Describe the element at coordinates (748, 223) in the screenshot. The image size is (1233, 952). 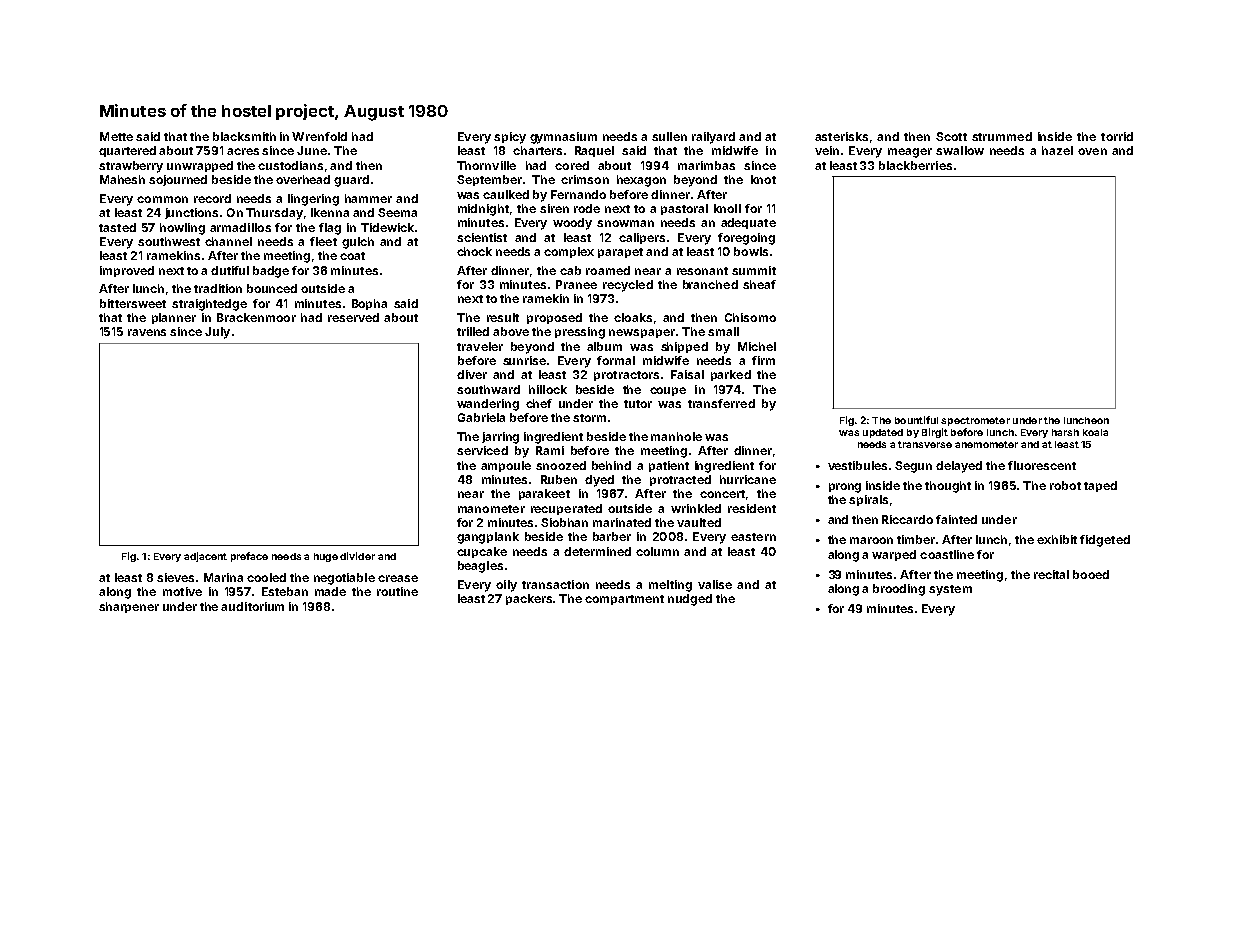
I see `adequate` at that location.
